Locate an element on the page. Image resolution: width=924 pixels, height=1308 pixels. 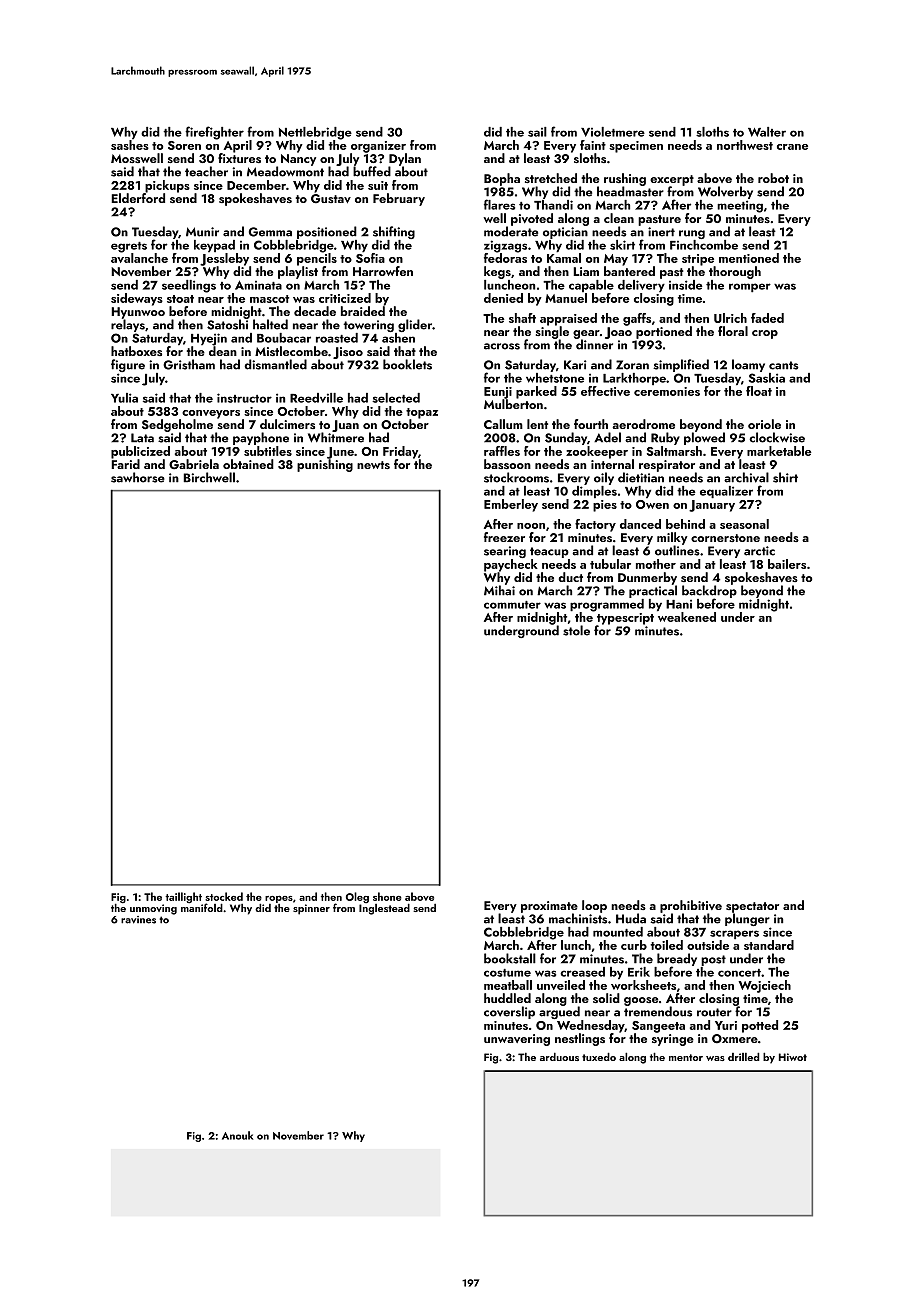
specimen is located at coordinates (636, 147).
